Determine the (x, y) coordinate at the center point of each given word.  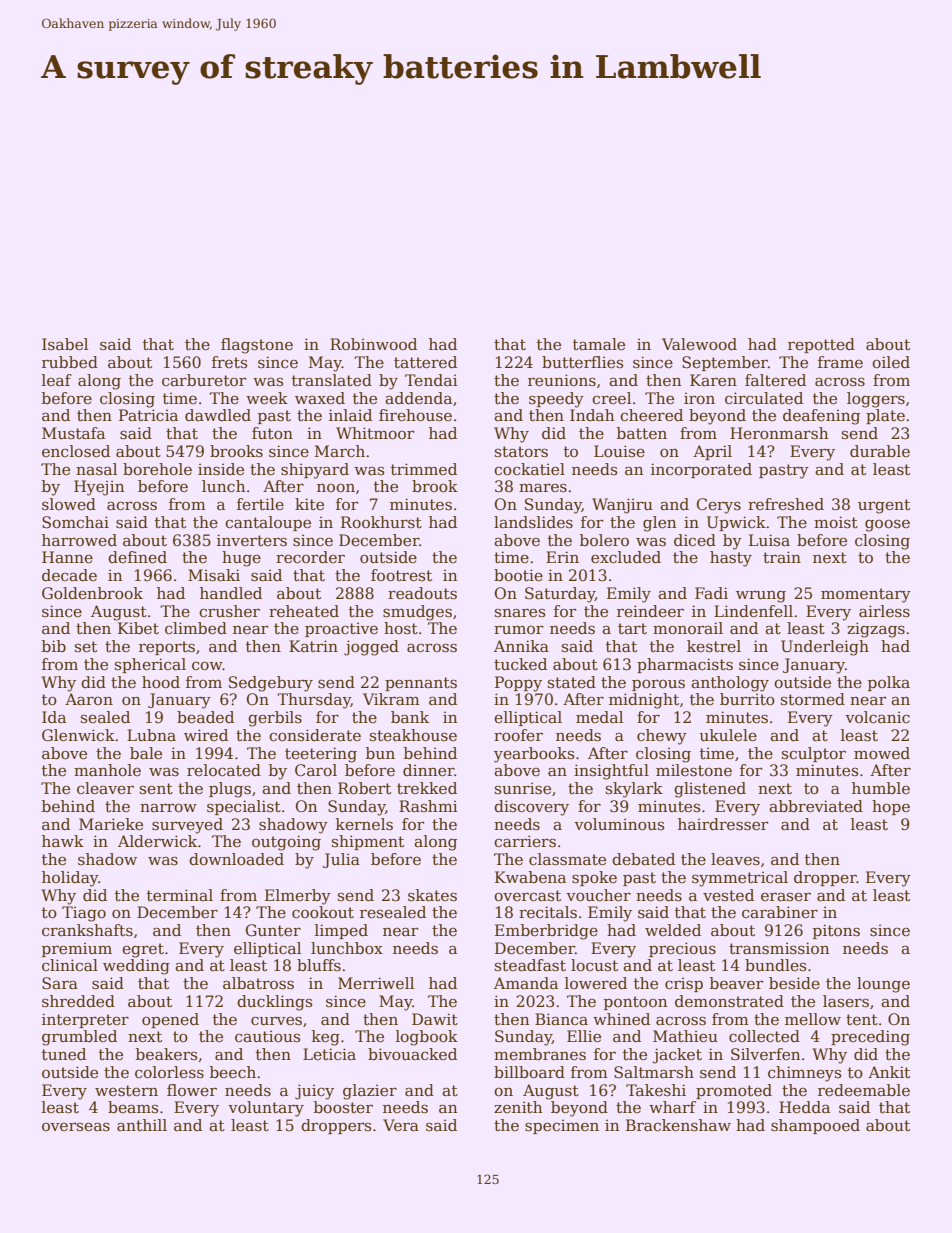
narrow (168, 808)
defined (137, 557)
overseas (76, 1127)
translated (332, 380)
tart (632, 629)
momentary (866, 595)
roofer (518, 735)
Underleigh (825, 648)
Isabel (65, 344)
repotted (821, 345)
